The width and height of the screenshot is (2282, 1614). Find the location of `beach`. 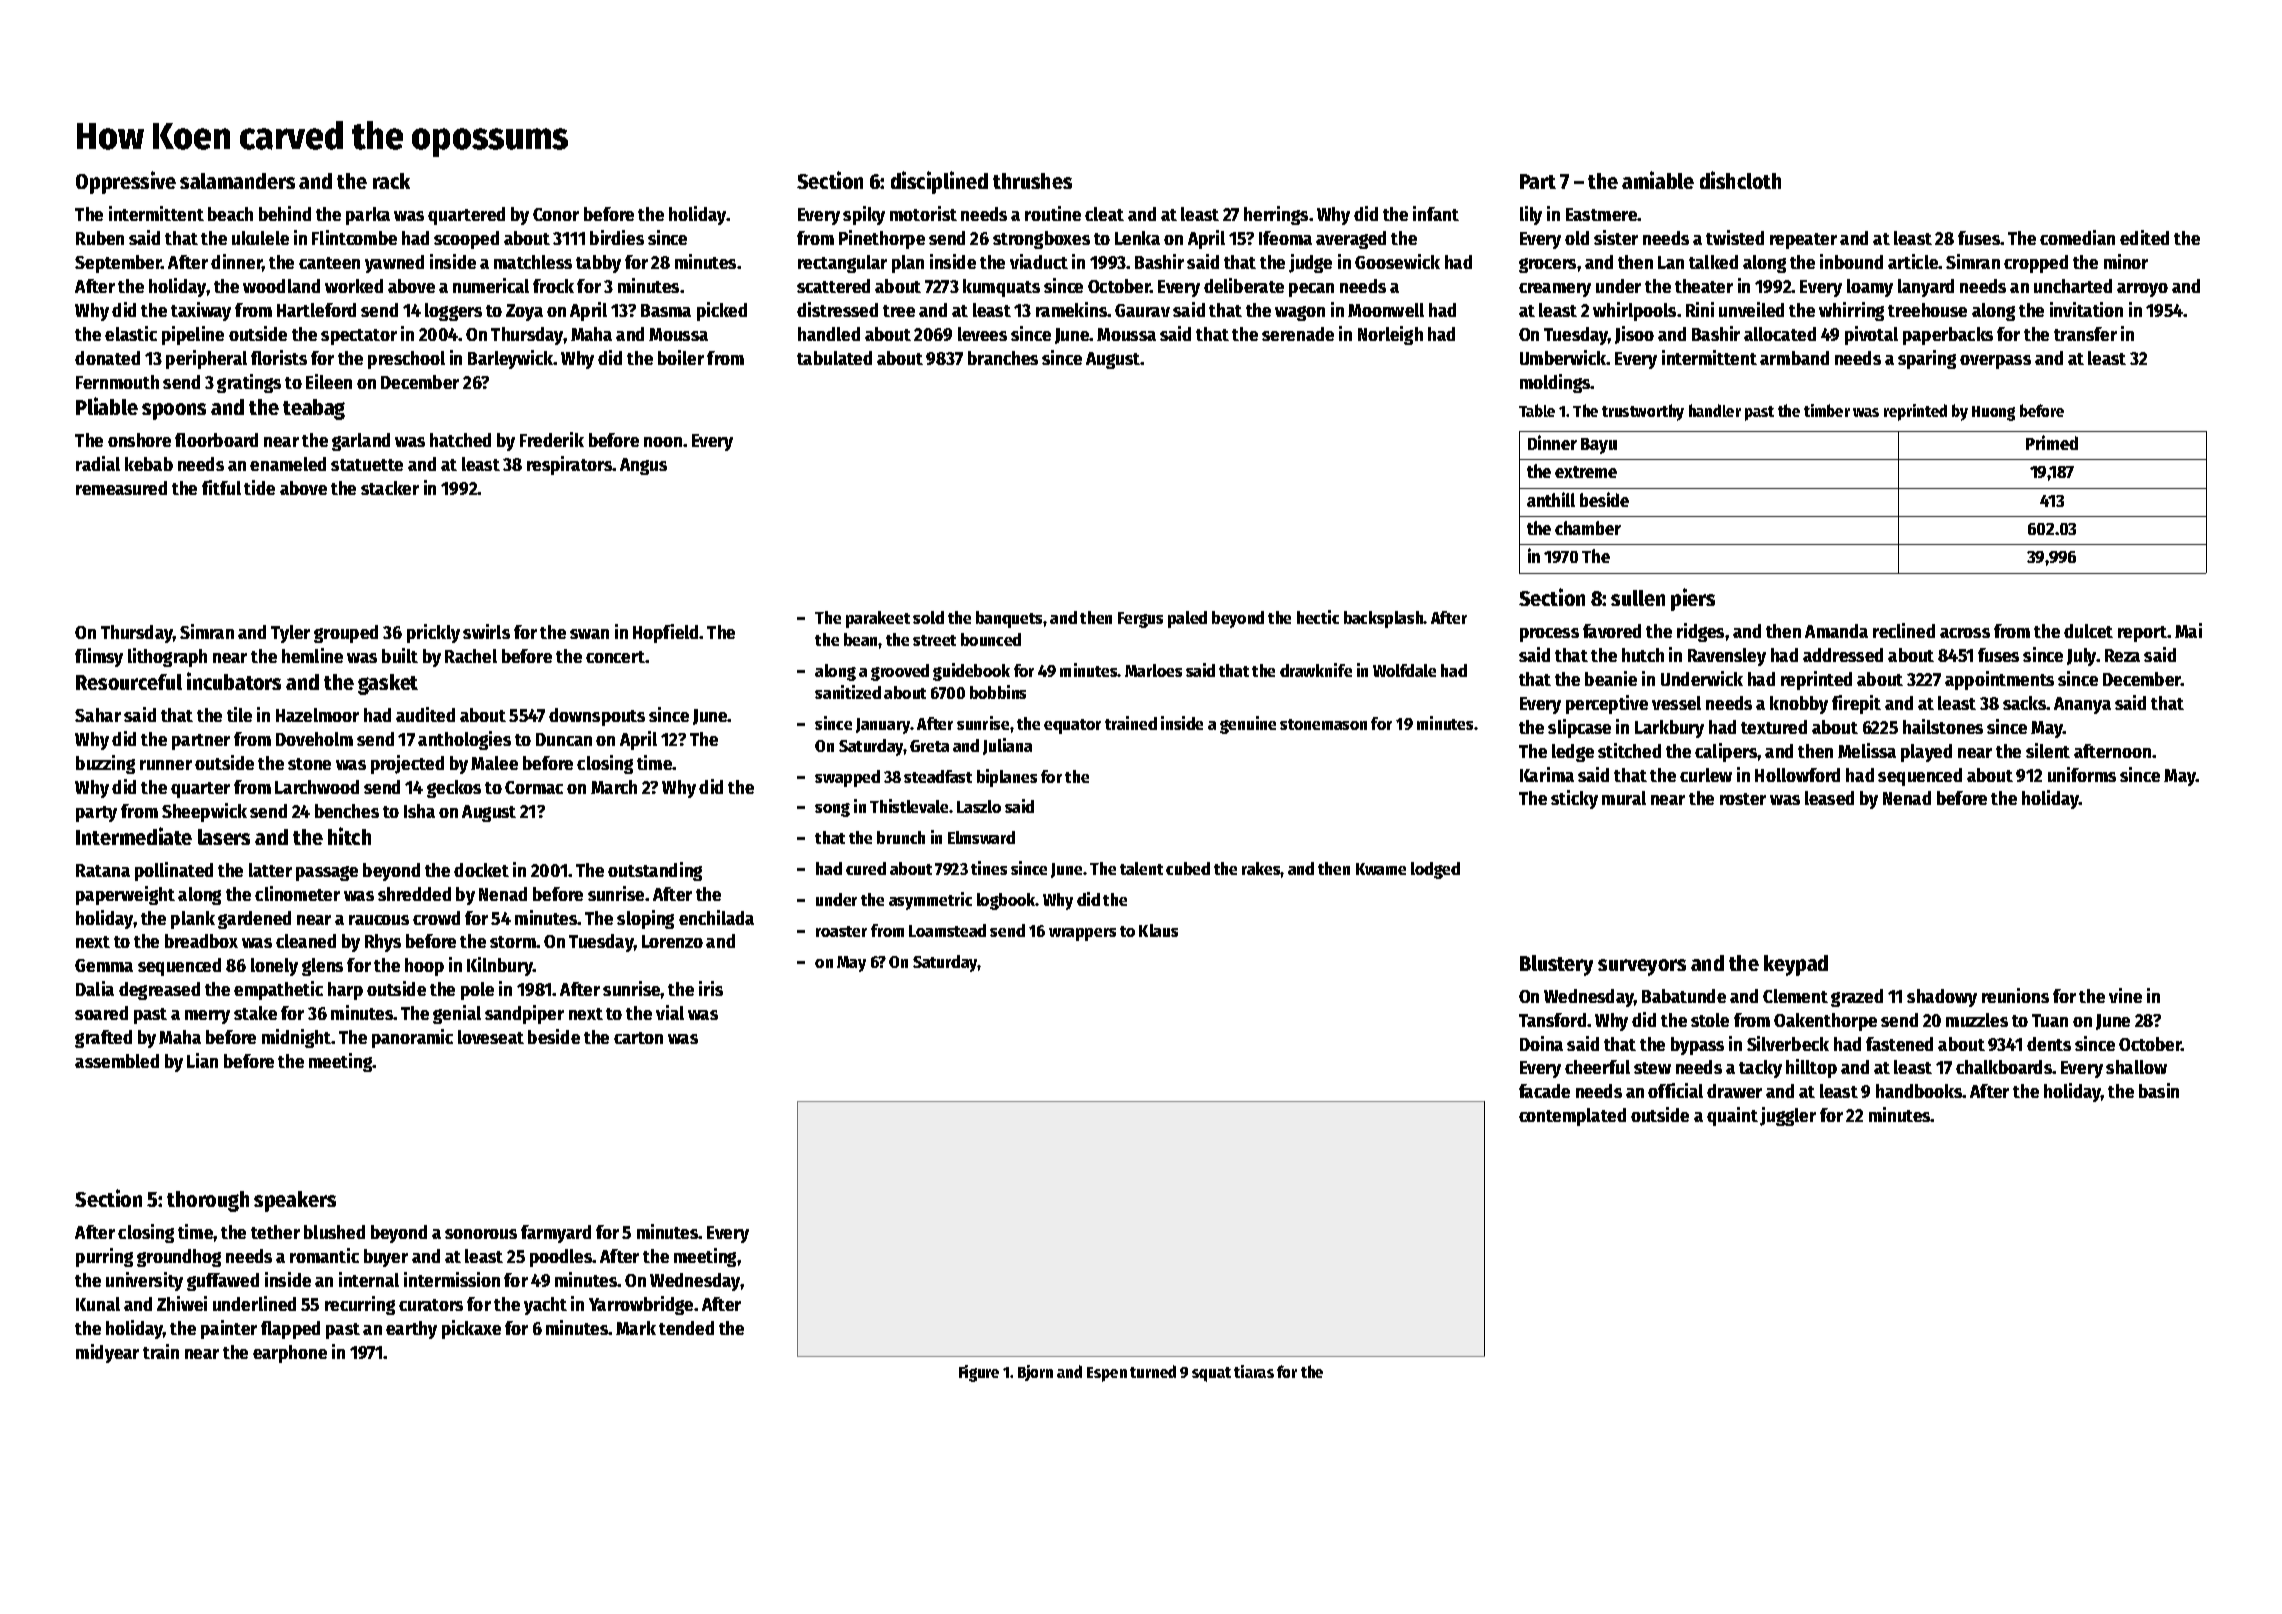

beach is located at coordinates (230, 214).
